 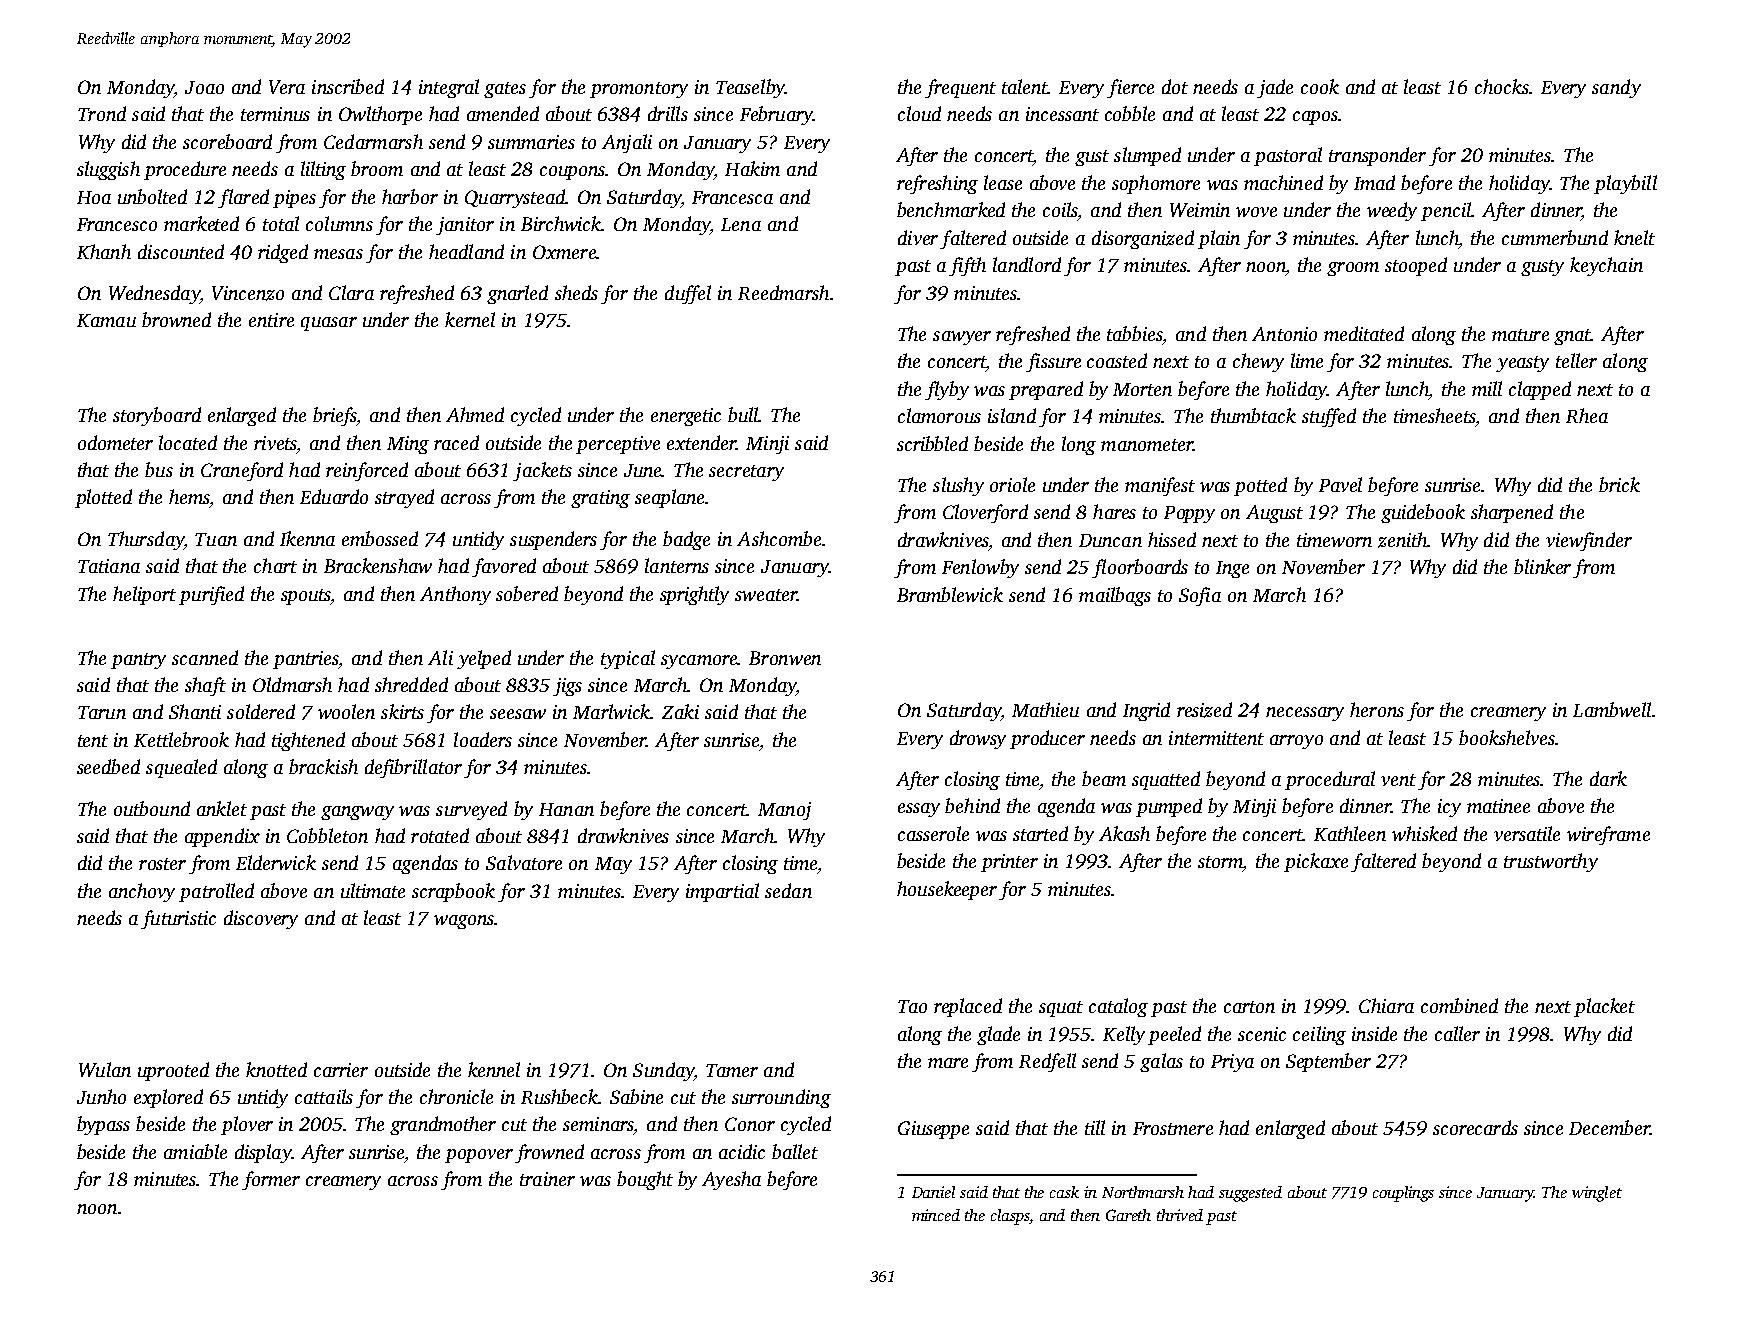 What do you see at coordinates (222, 808) in the screenshot?
I see `anklet` at bounding box center [222, 808].
